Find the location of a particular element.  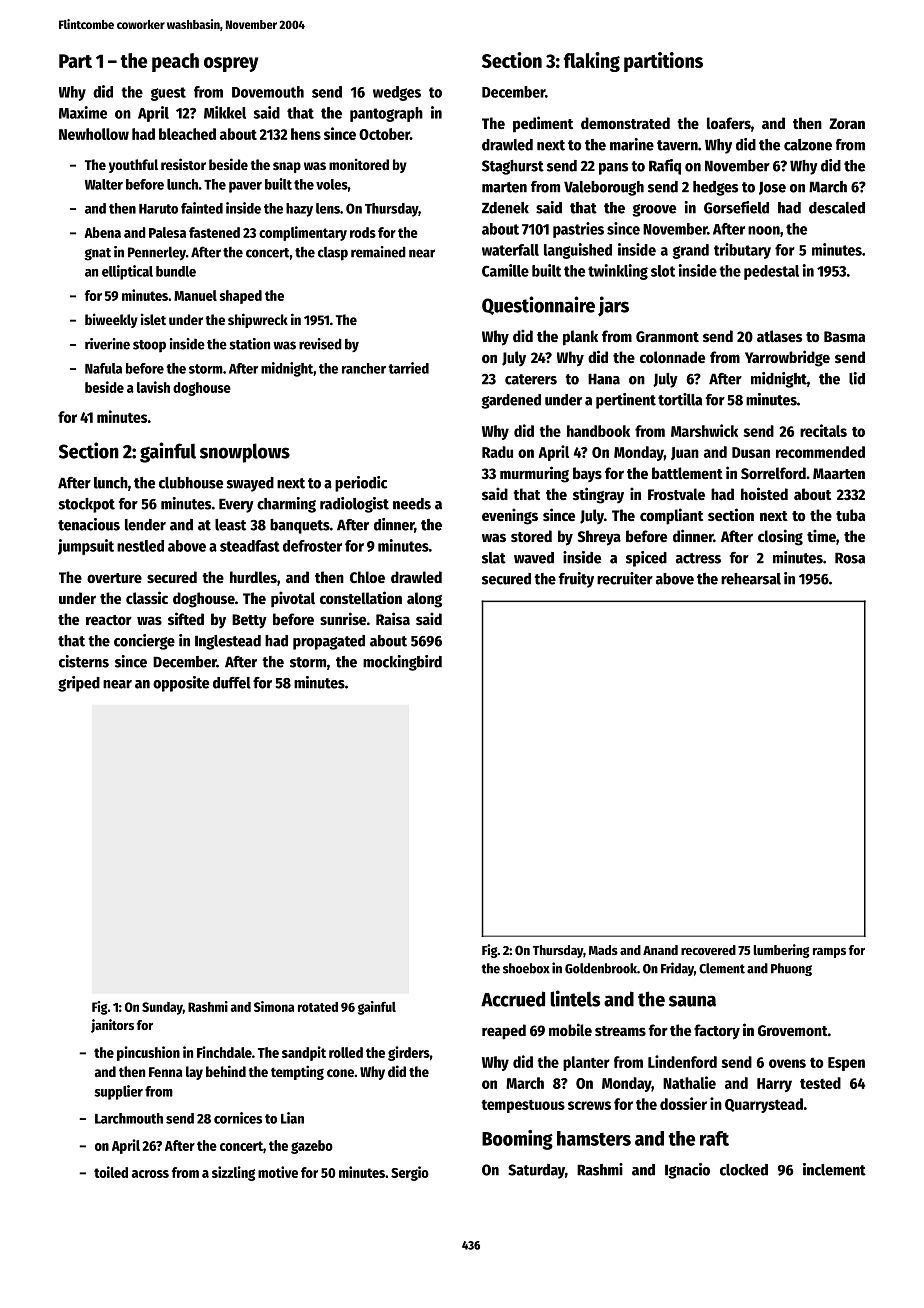

pediment is located at coordinates (543, 124).
